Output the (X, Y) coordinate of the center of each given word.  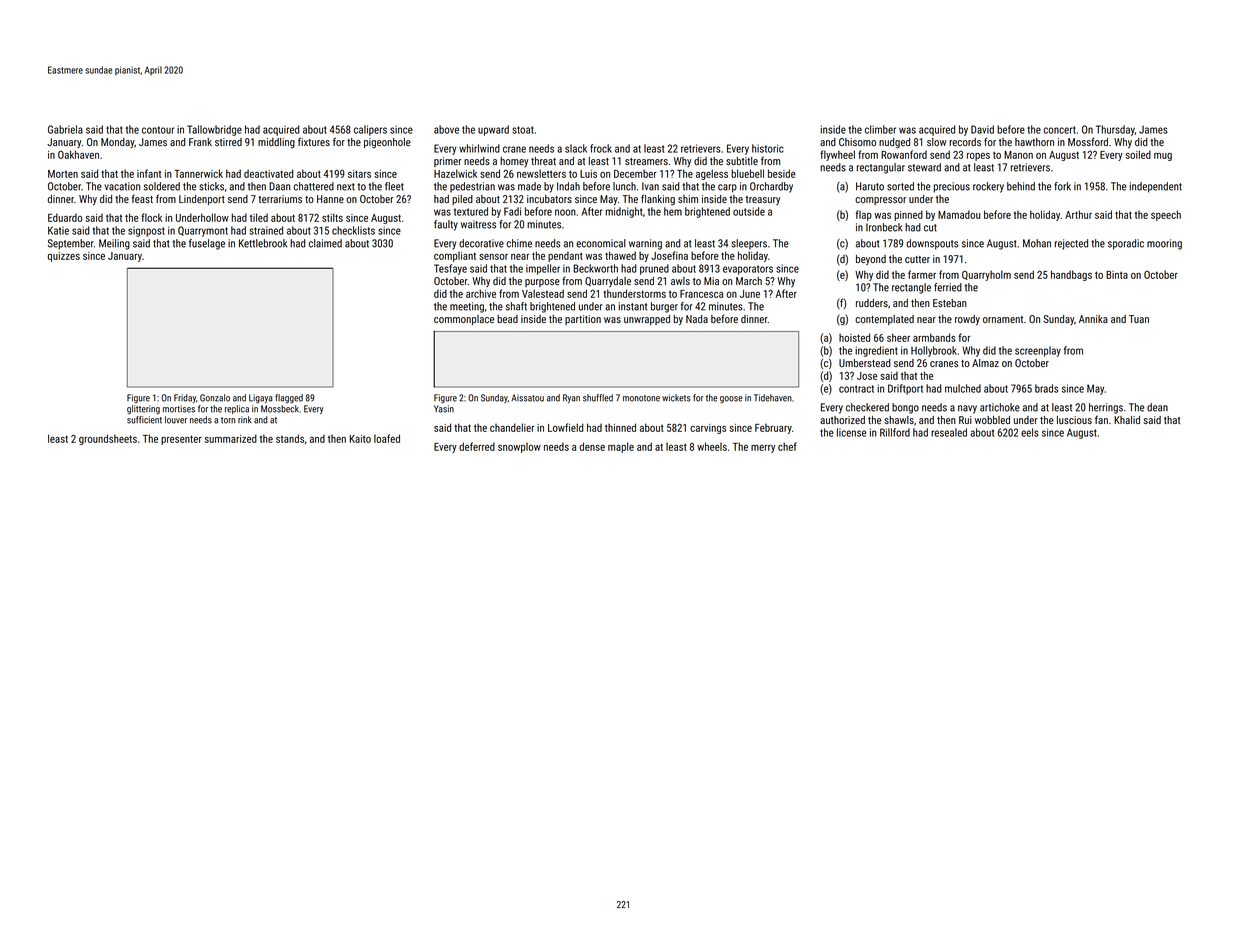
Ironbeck (884, 227)
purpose (542, 283)
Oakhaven (78, 154)
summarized (231, 438)
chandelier (512, 427)
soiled (1138, 154)
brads (1046, 388)
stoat (523, 130)
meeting (467, 307)
